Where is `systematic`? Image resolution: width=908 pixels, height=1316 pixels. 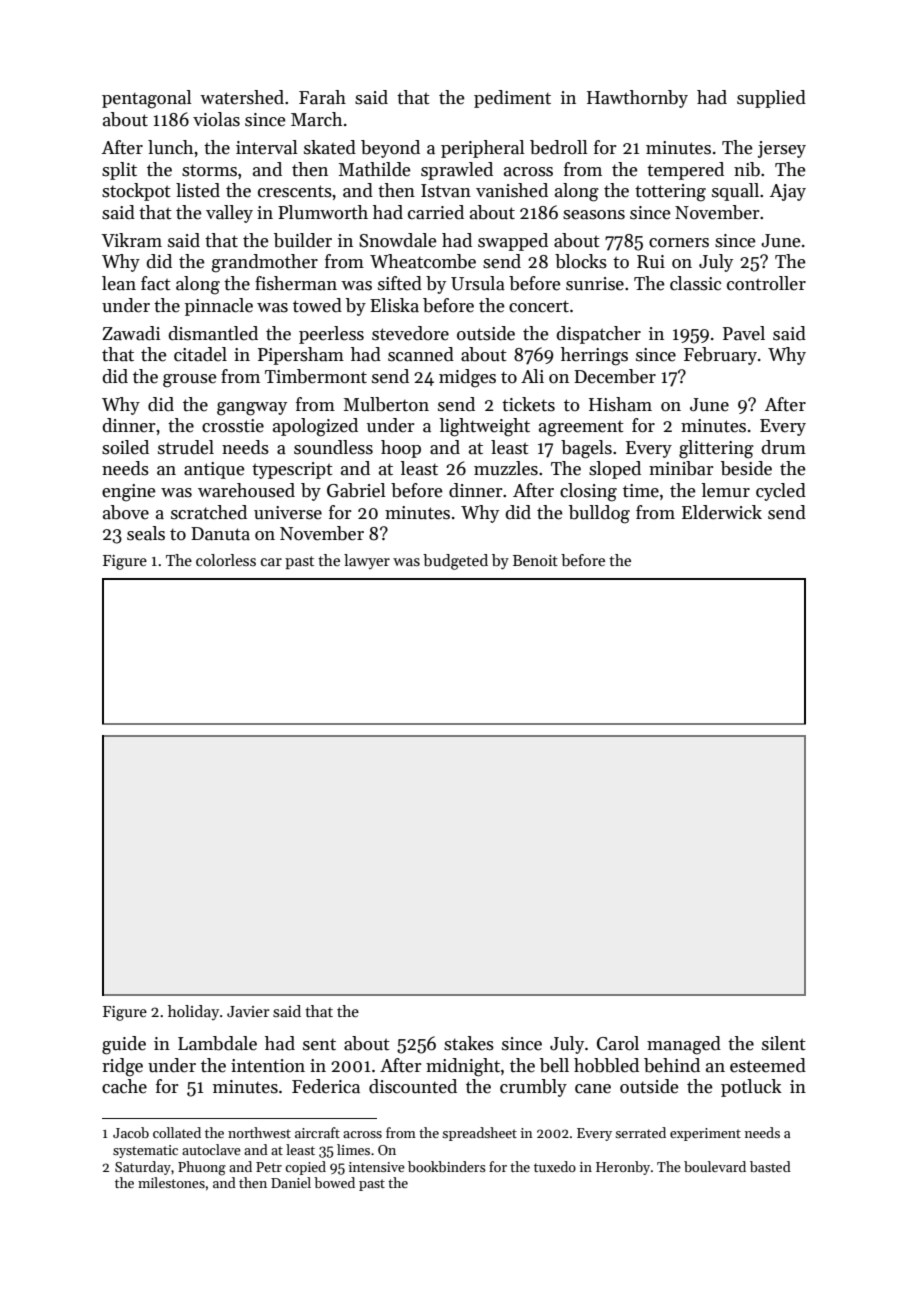
systematic is located at coordinates (145, 1151).
